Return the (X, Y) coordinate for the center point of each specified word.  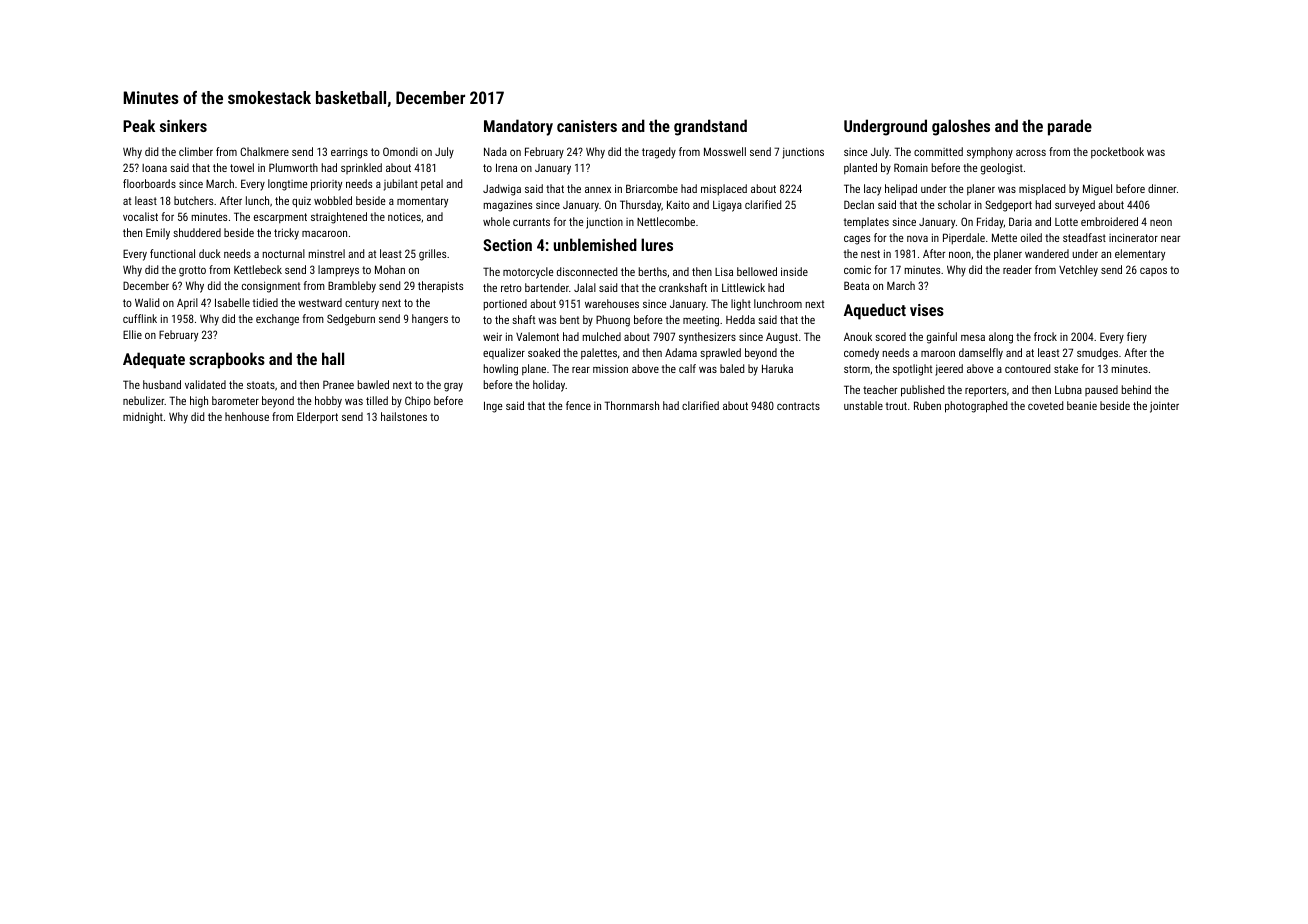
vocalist (140, 216)
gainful (942, 338)
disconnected (587, 271)
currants (531, 222)
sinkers (183, 125)
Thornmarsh (631, 405)
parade (1070, 127)
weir (492, 336)
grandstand (710, 127)
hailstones (404, 416)
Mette (1004, 237)
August (782, 338)
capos (1153, 272)
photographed (976, 407)
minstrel (327, 253)
